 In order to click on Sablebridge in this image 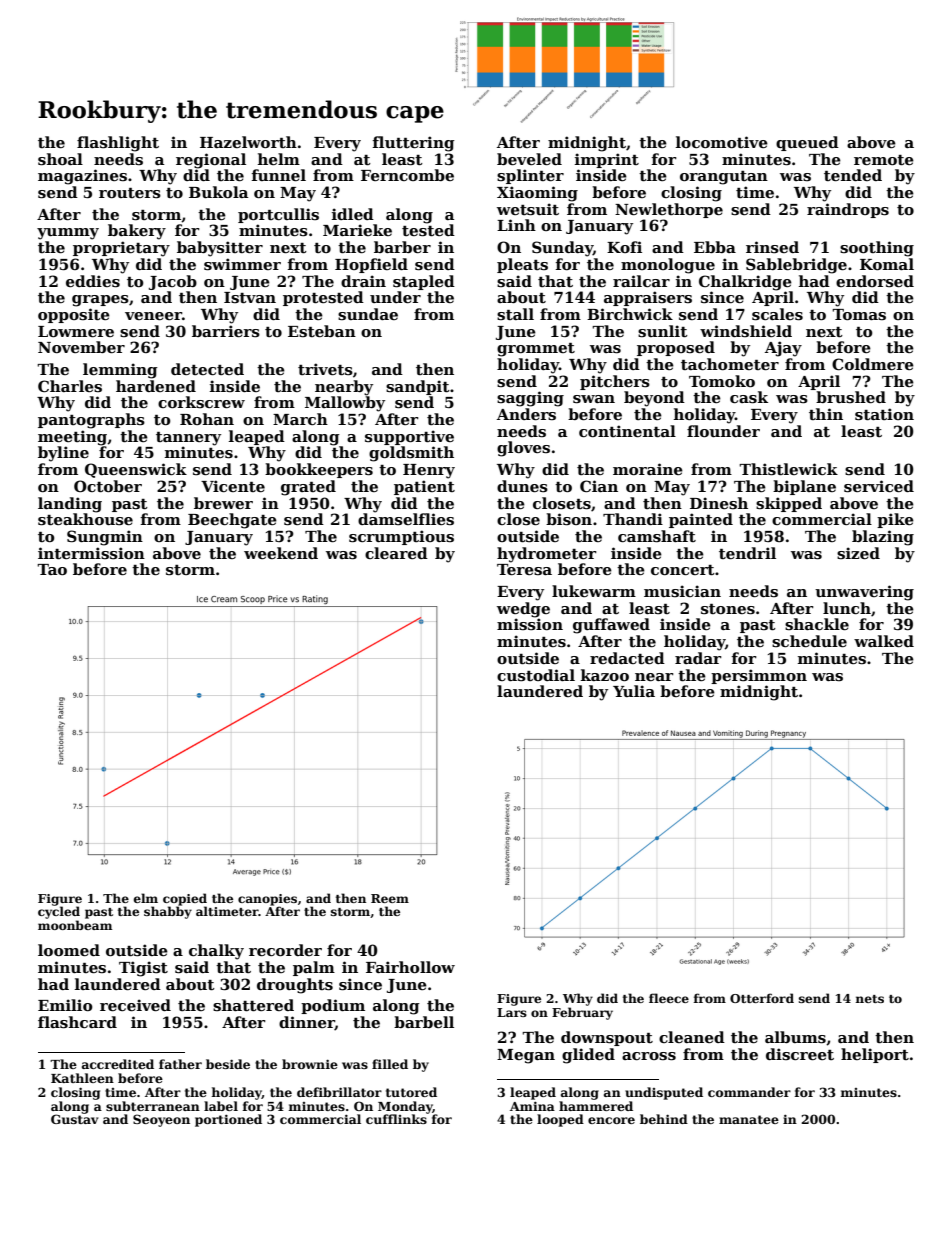, I will do `click(796, 266)`.
